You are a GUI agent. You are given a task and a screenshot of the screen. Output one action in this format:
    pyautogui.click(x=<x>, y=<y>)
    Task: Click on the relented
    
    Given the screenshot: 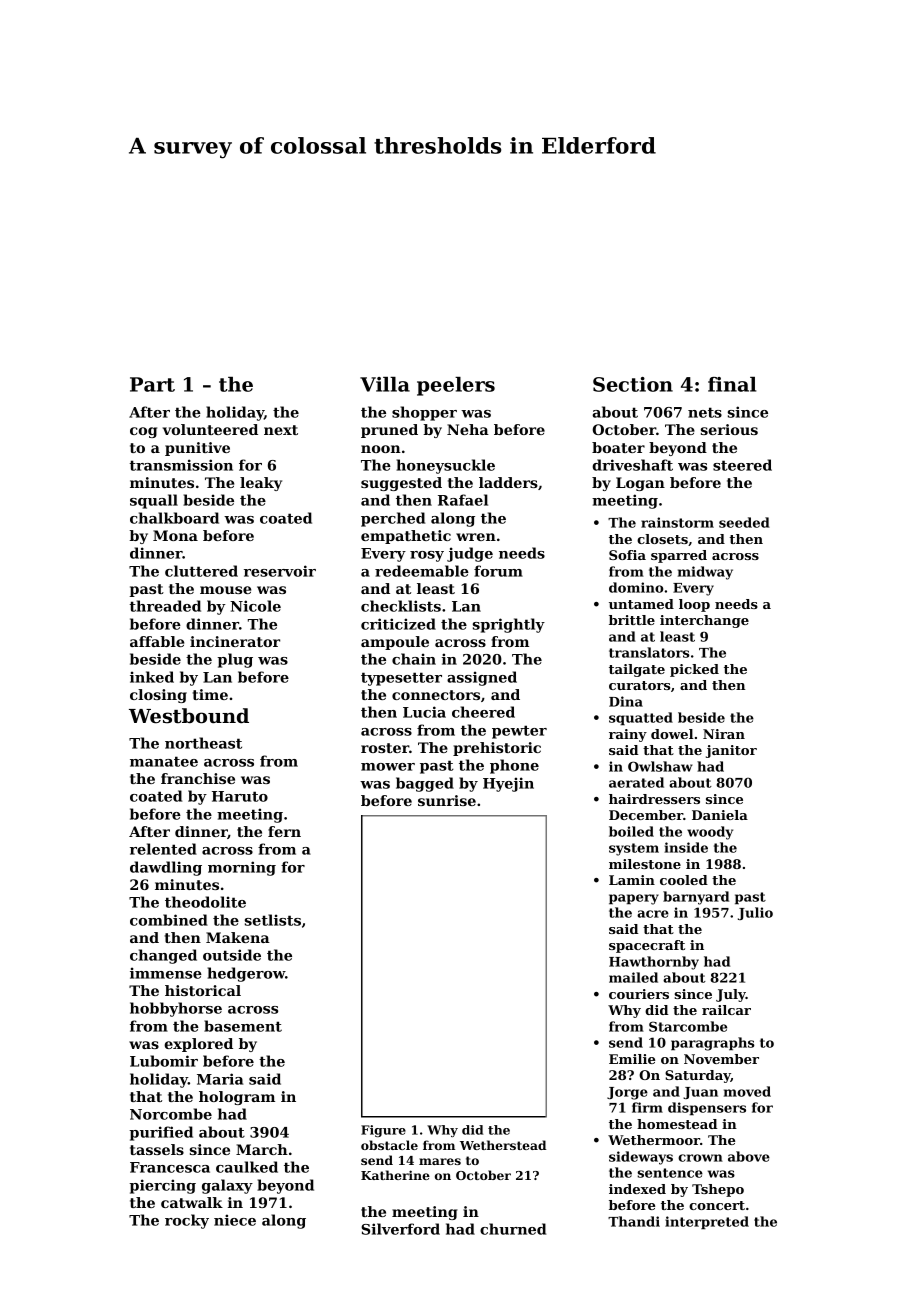 What is the action you would take?
    pyautogui.click(x=163, y=849)
